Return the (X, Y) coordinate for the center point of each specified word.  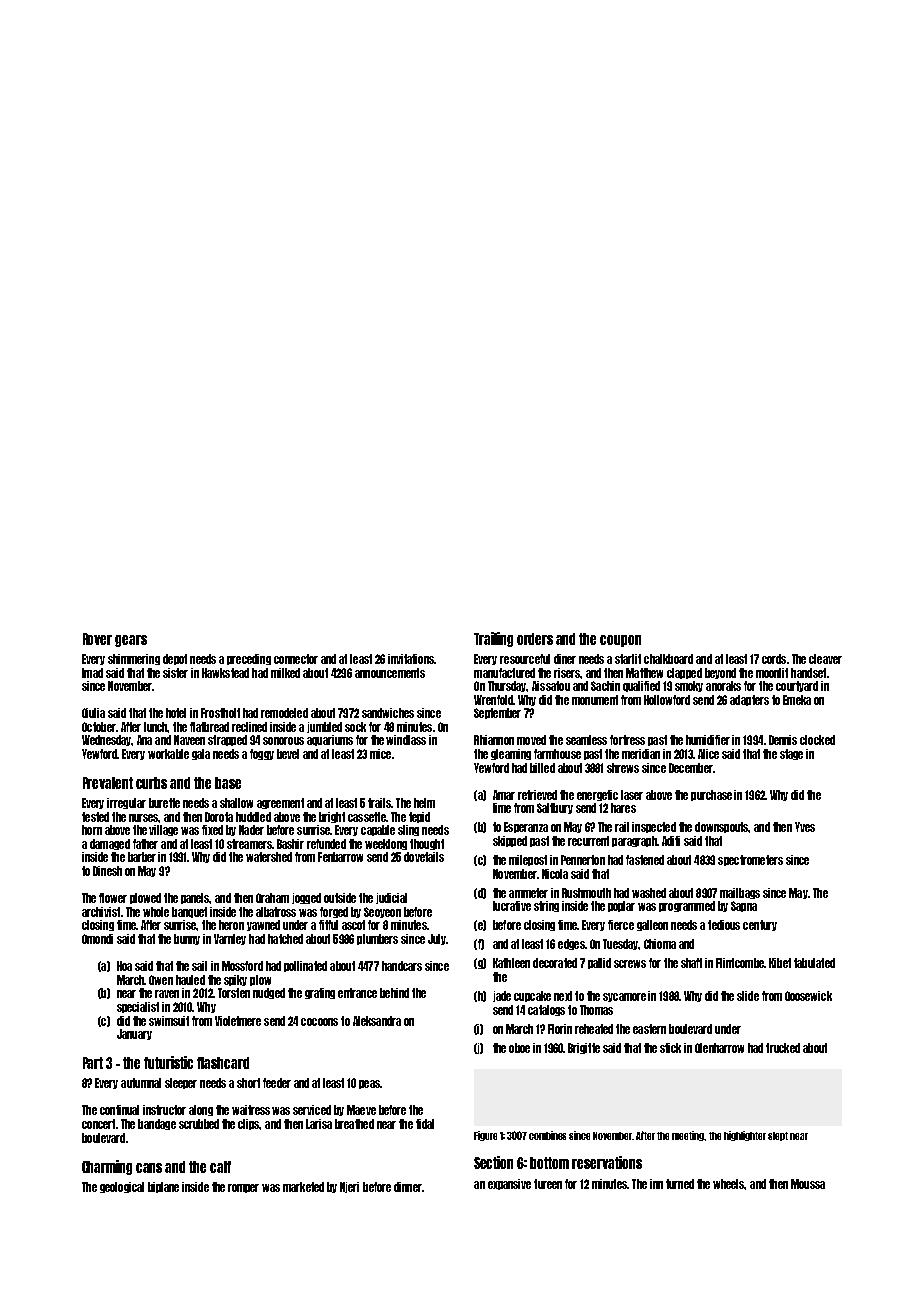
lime (502, 808)
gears (131, 641)
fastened (645, 860)
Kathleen (511, 963)
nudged (269, 993)
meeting (688, 1136)
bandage (157, 1124)
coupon (620, 641)
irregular (126, 803)
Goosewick (808, 996)
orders (535, 639)
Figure (485, 1136)
